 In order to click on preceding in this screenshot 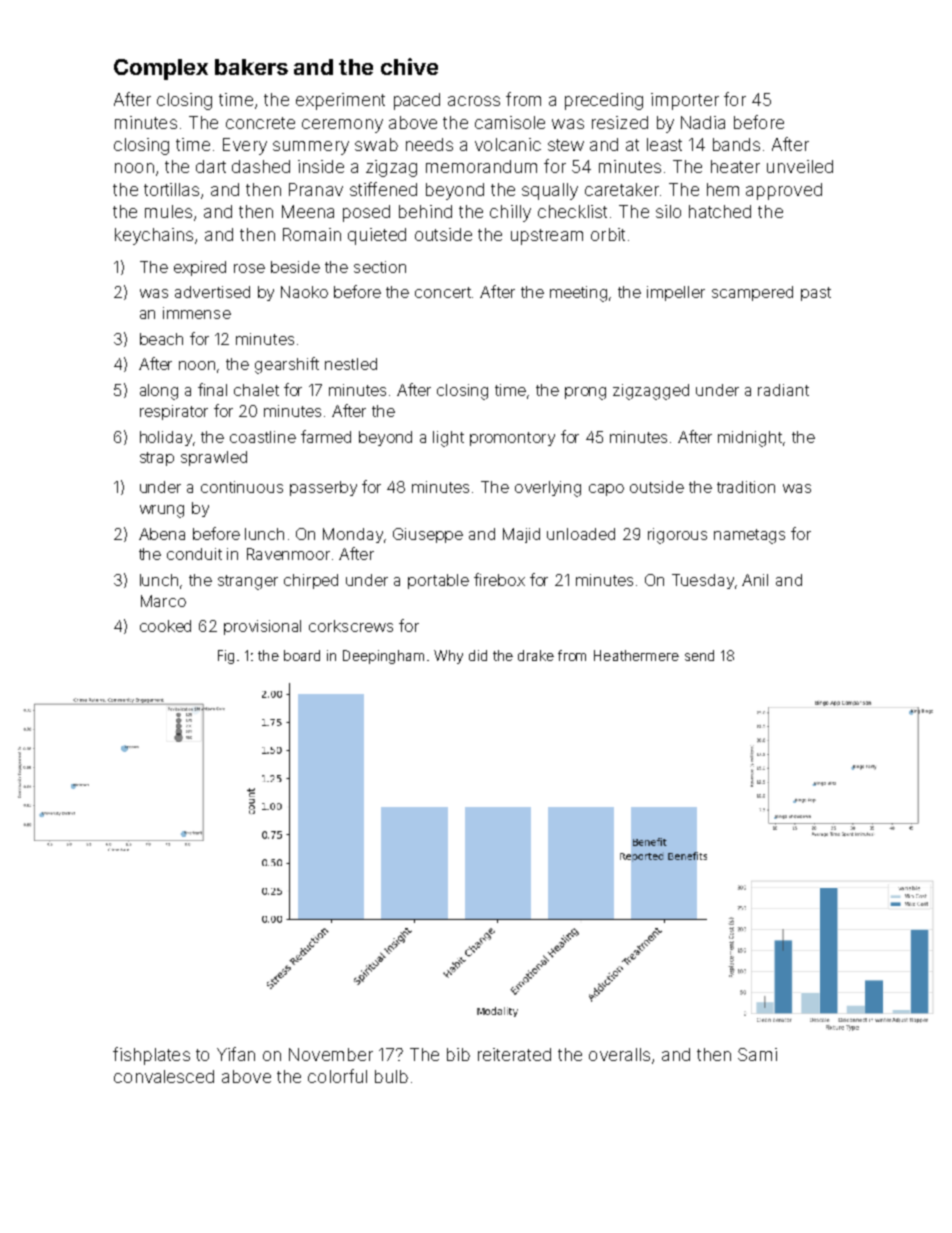, I will do `click(604, 101)`.
